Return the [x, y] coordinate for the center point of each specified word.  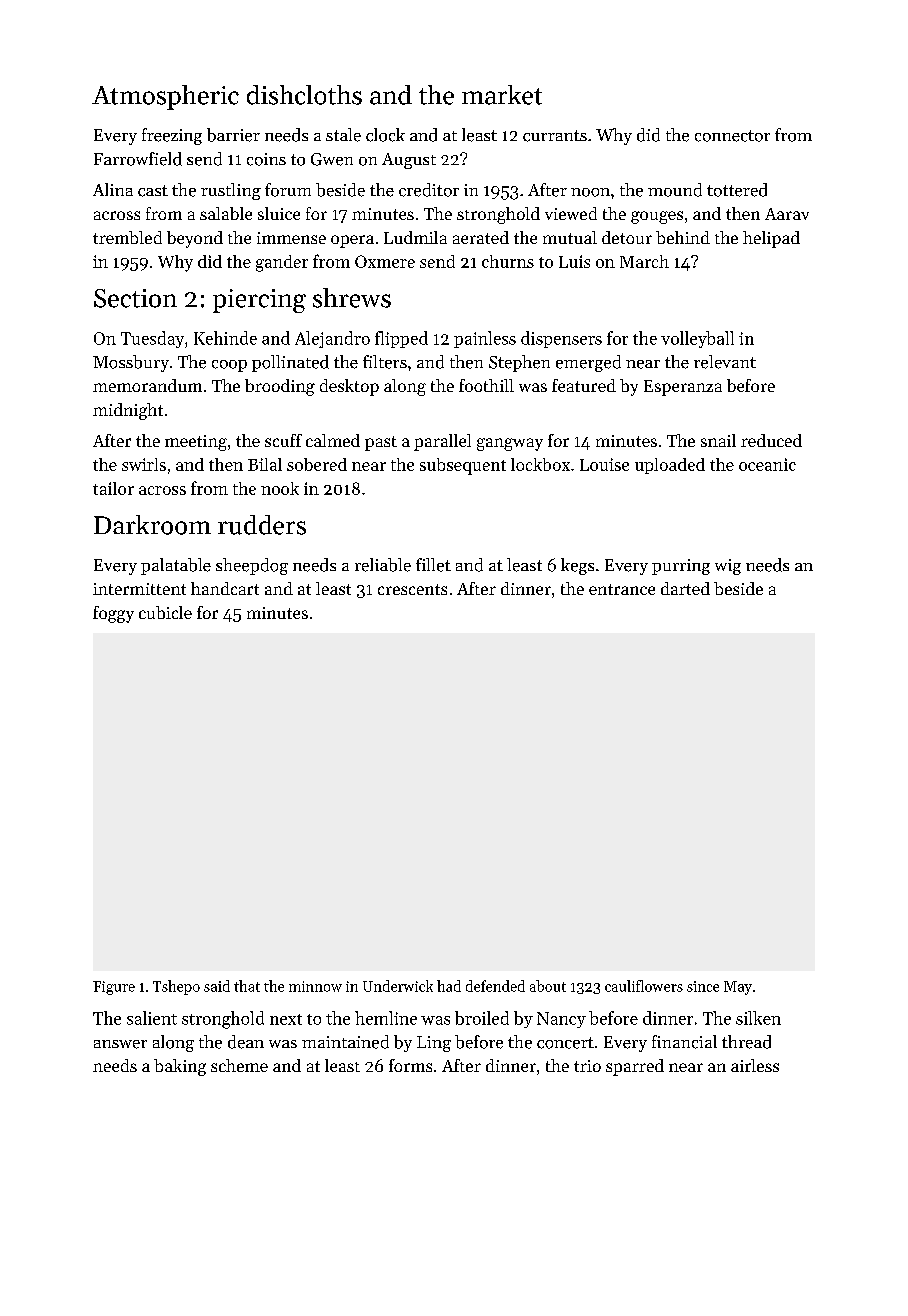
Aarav [787, 214]
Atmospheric [165, 97]
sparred [635, 1067]
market [502, 95]
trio [587, 1066]
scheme [239, 1065]
